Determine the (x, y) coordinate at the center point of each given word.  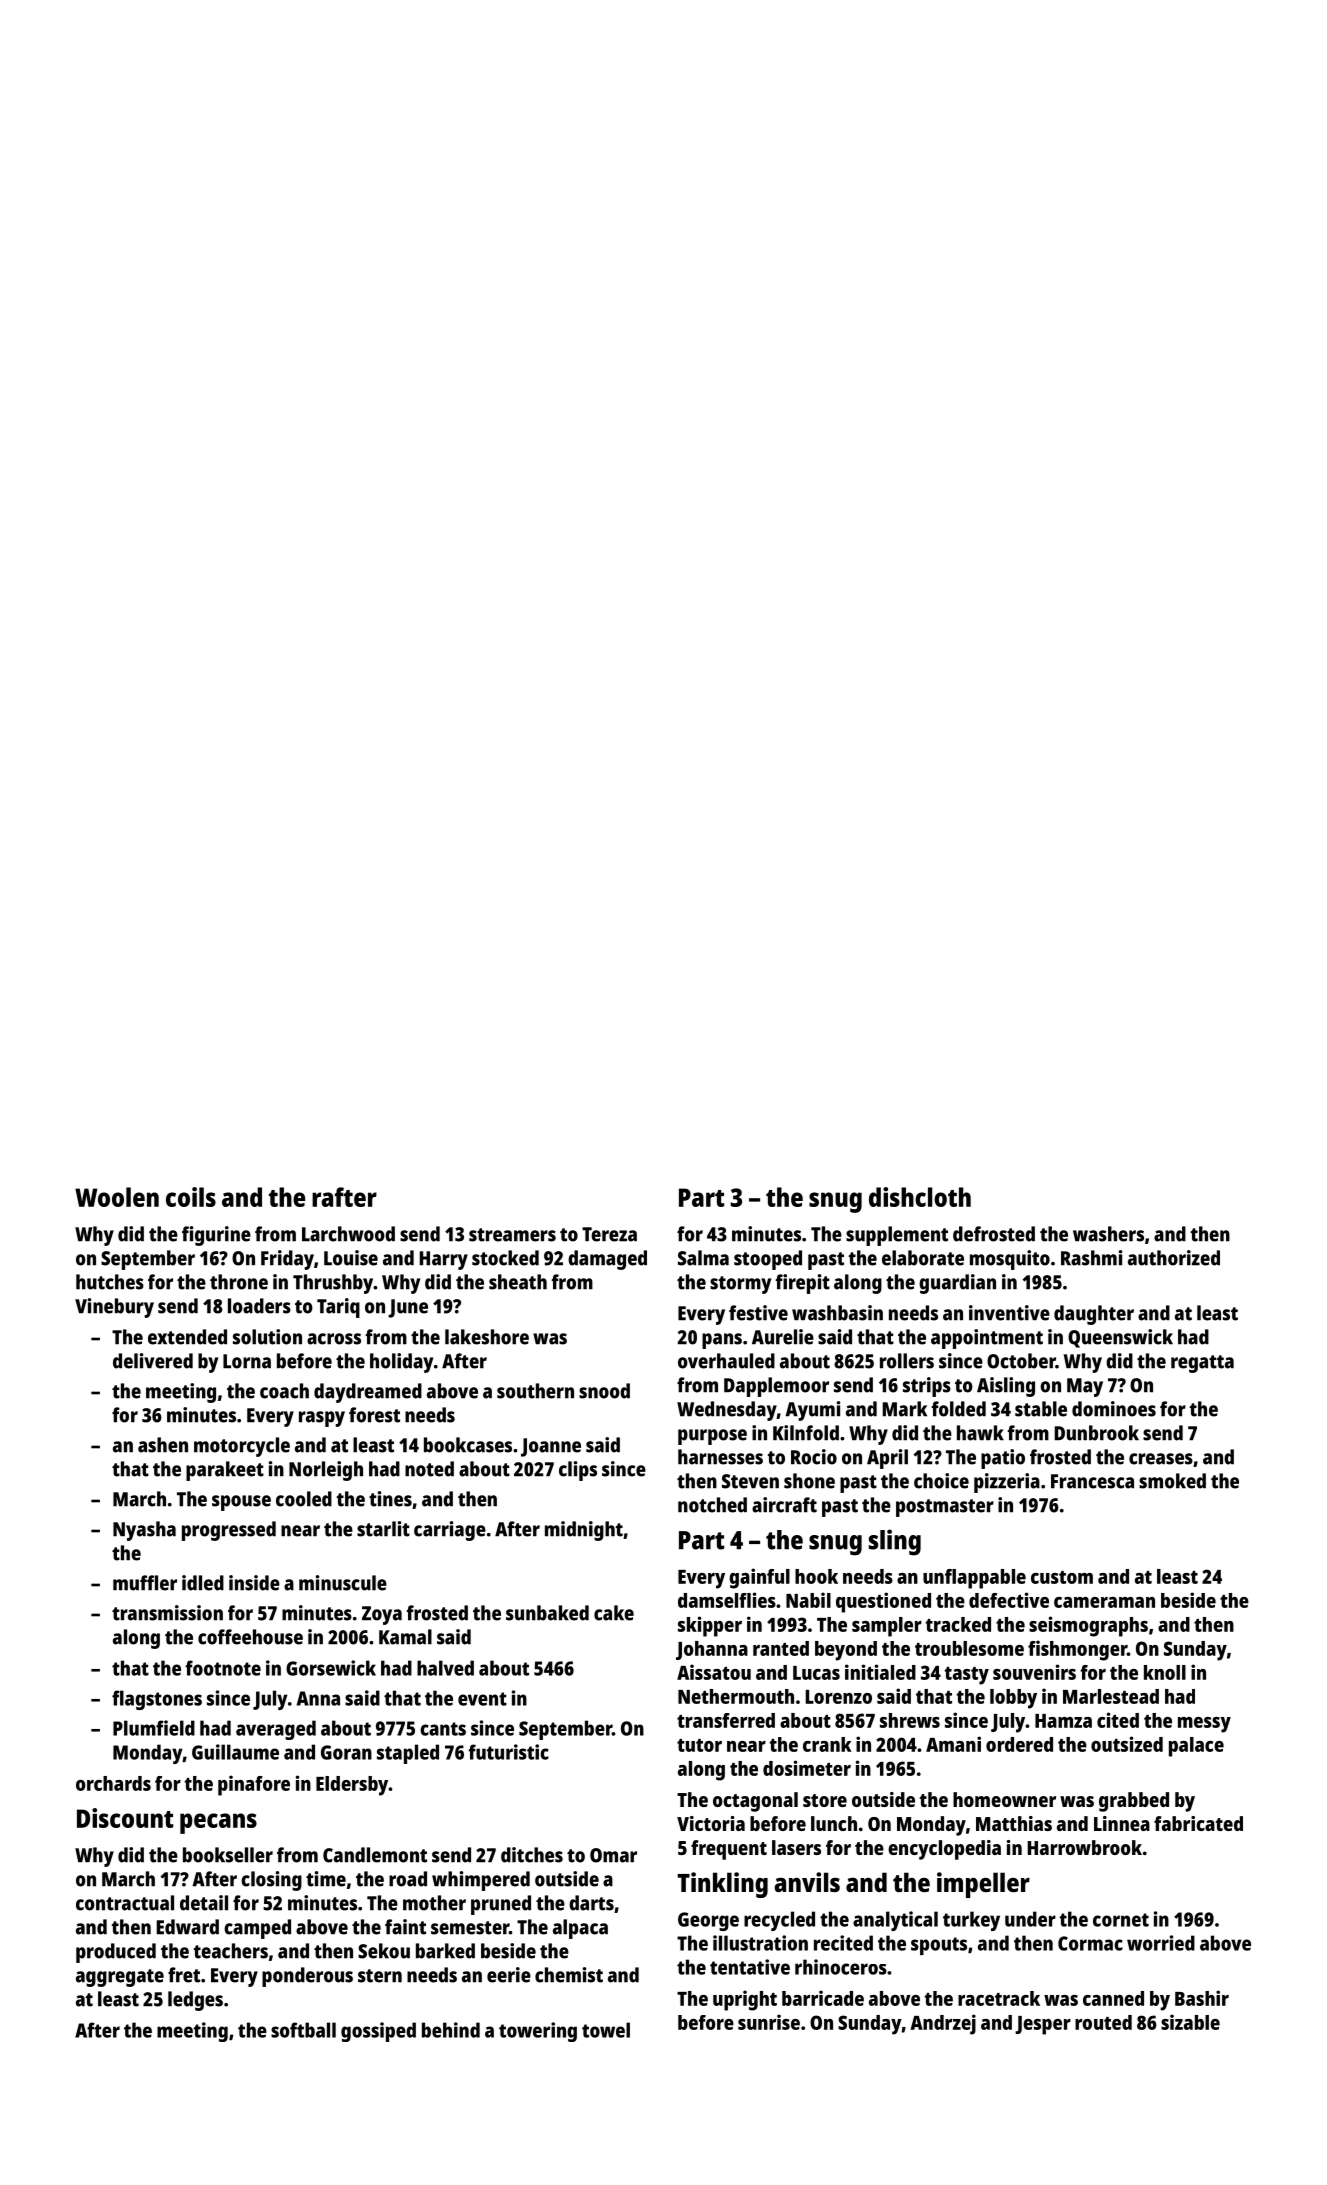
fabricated (1198, 1823)
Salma (703, 1258)
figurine (216, 1236)
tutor (699, 1745)
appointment (987, 1339)
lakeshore (487, 1337)
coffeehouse (250, 1637)
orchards (113, 1783)
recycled (779, 1921)
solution (267, 1337)
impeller (983, 1885)
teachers (230, 1951)
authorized (1174, 1258)
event (482, 1699)
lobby (1013, 1699)
